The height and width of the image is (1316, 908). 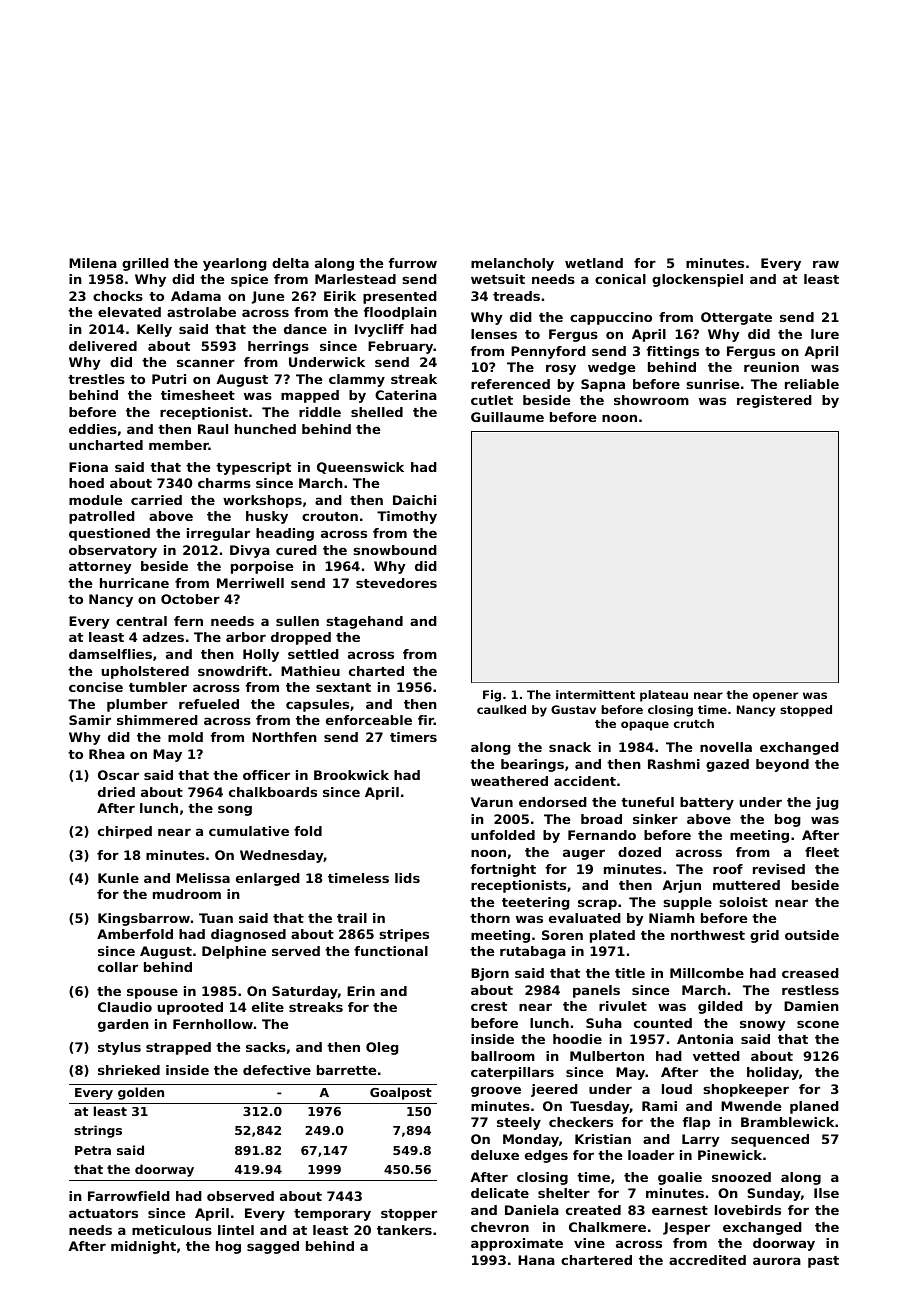 I want to click on conical, so click(x=620, y=279).
